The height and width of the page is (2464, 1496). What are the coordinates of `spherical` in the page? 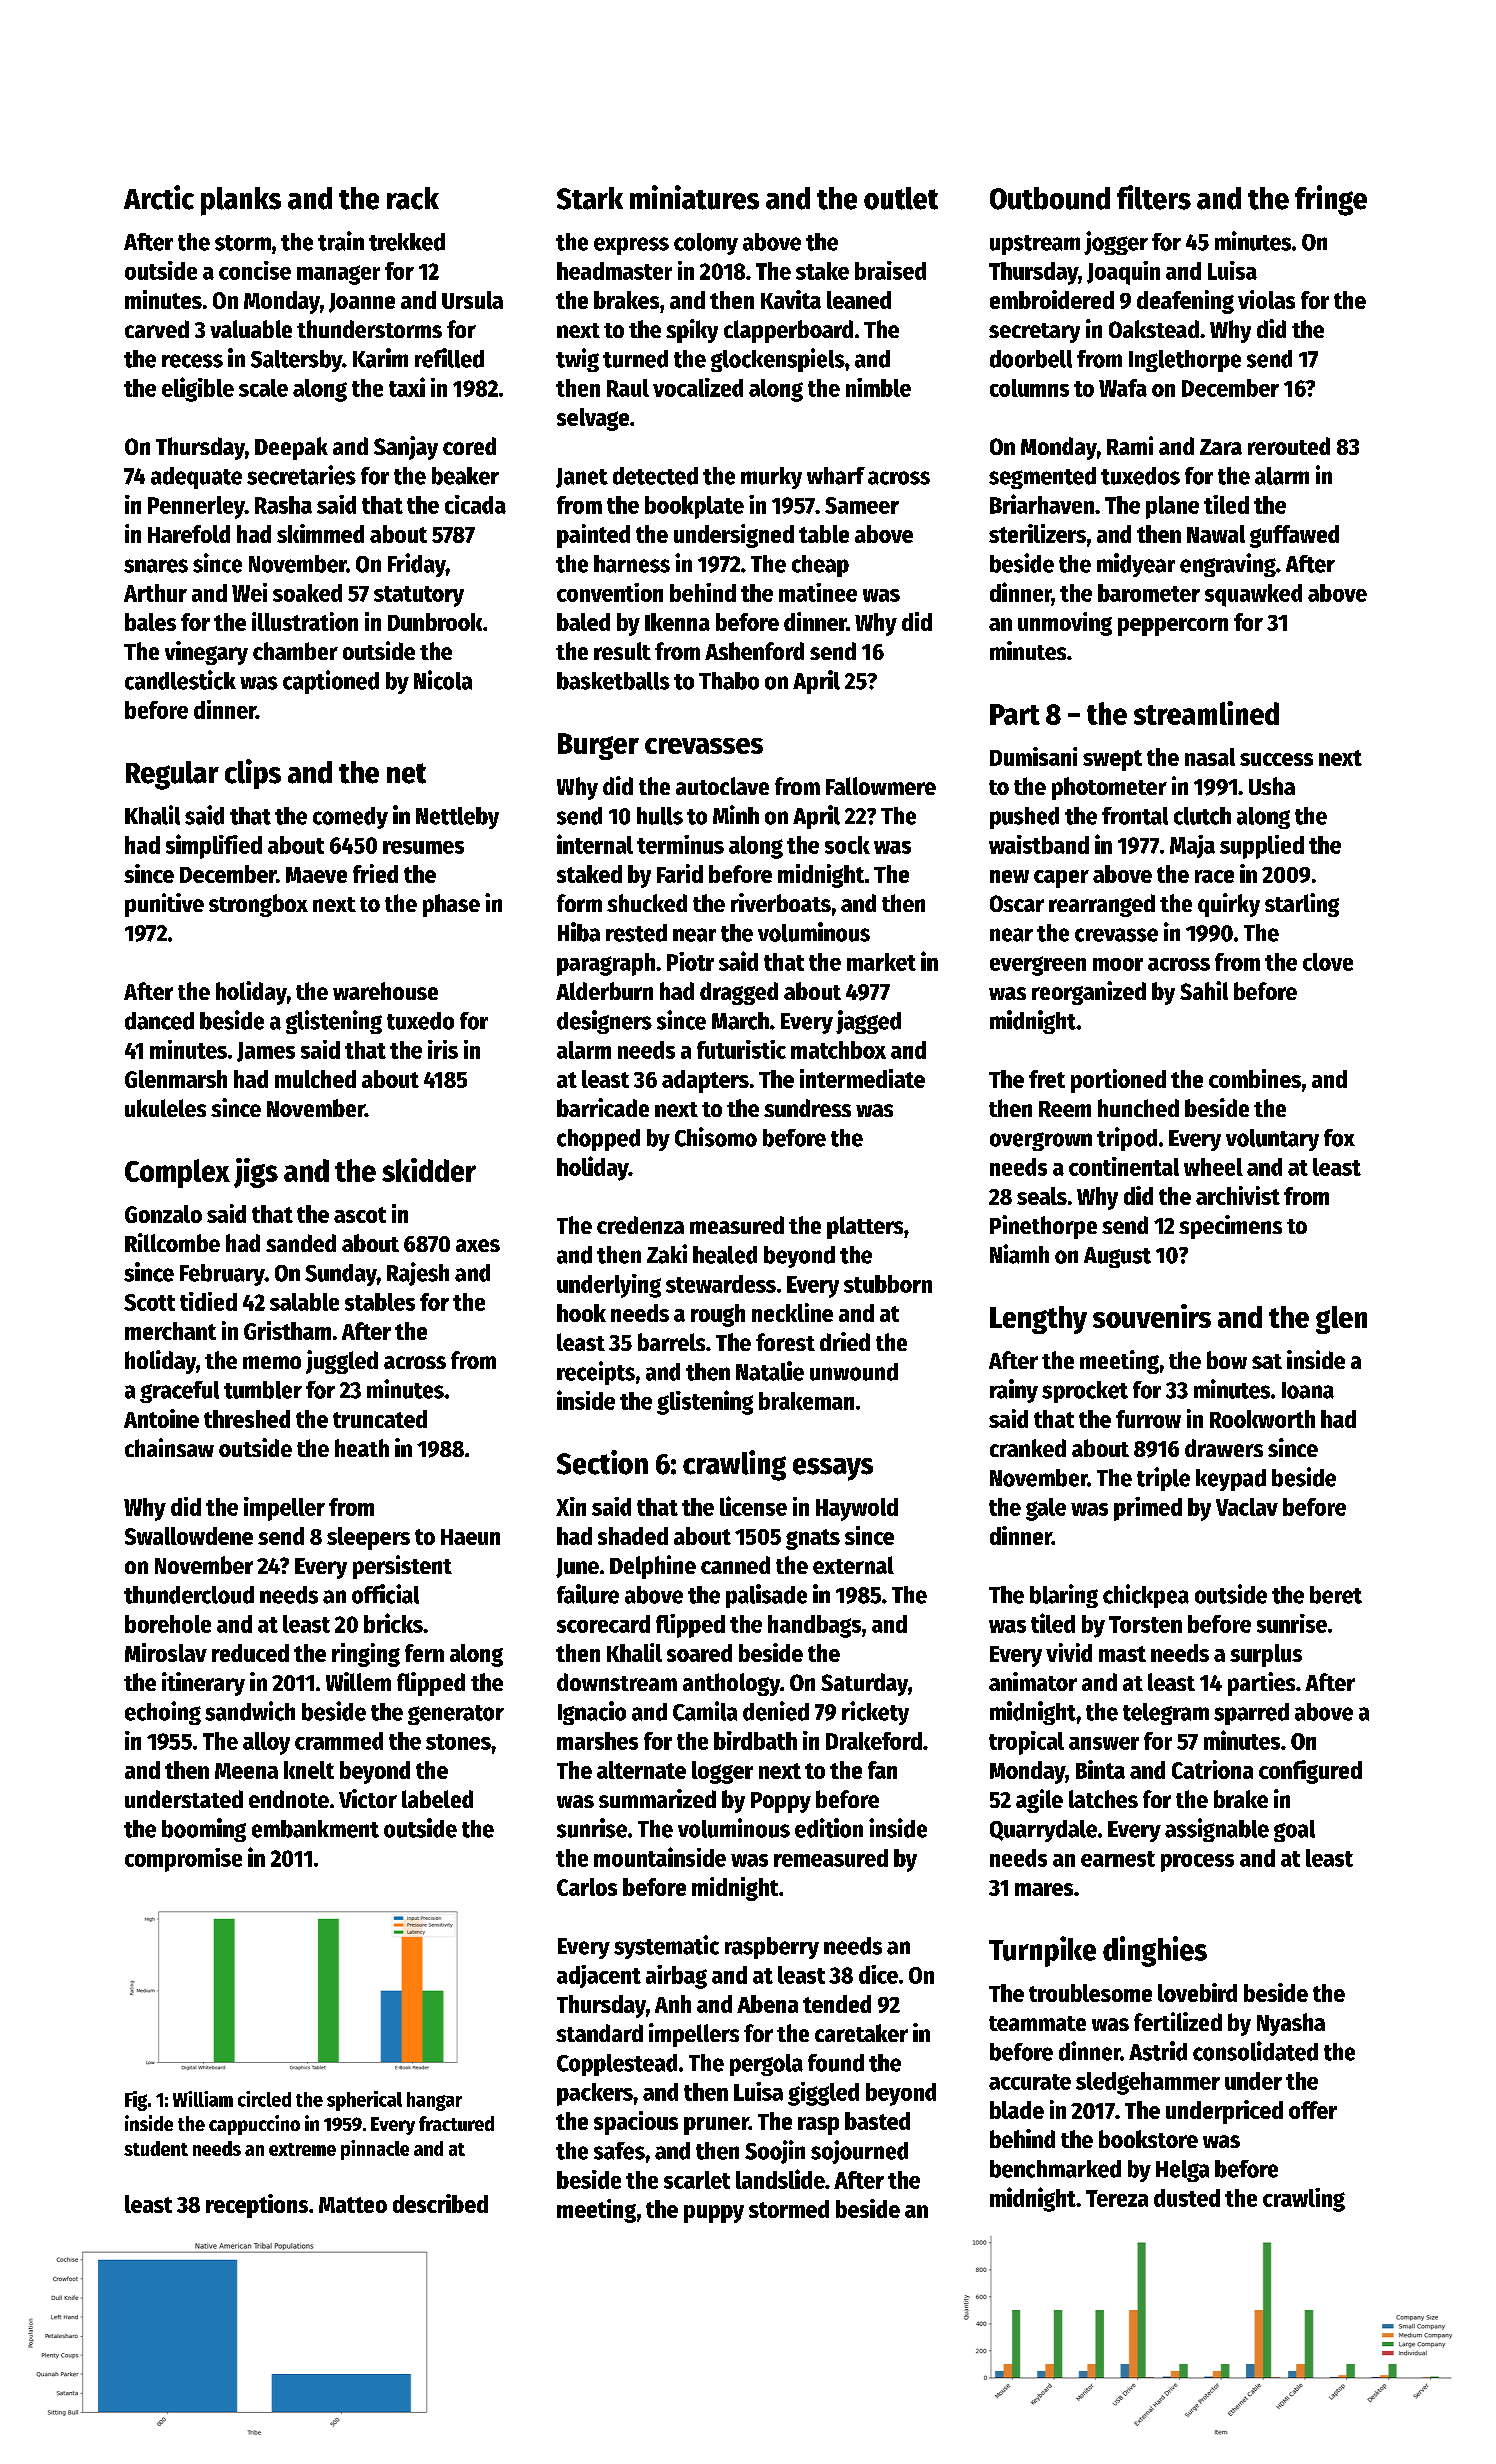 It's located at (364, 2101).
